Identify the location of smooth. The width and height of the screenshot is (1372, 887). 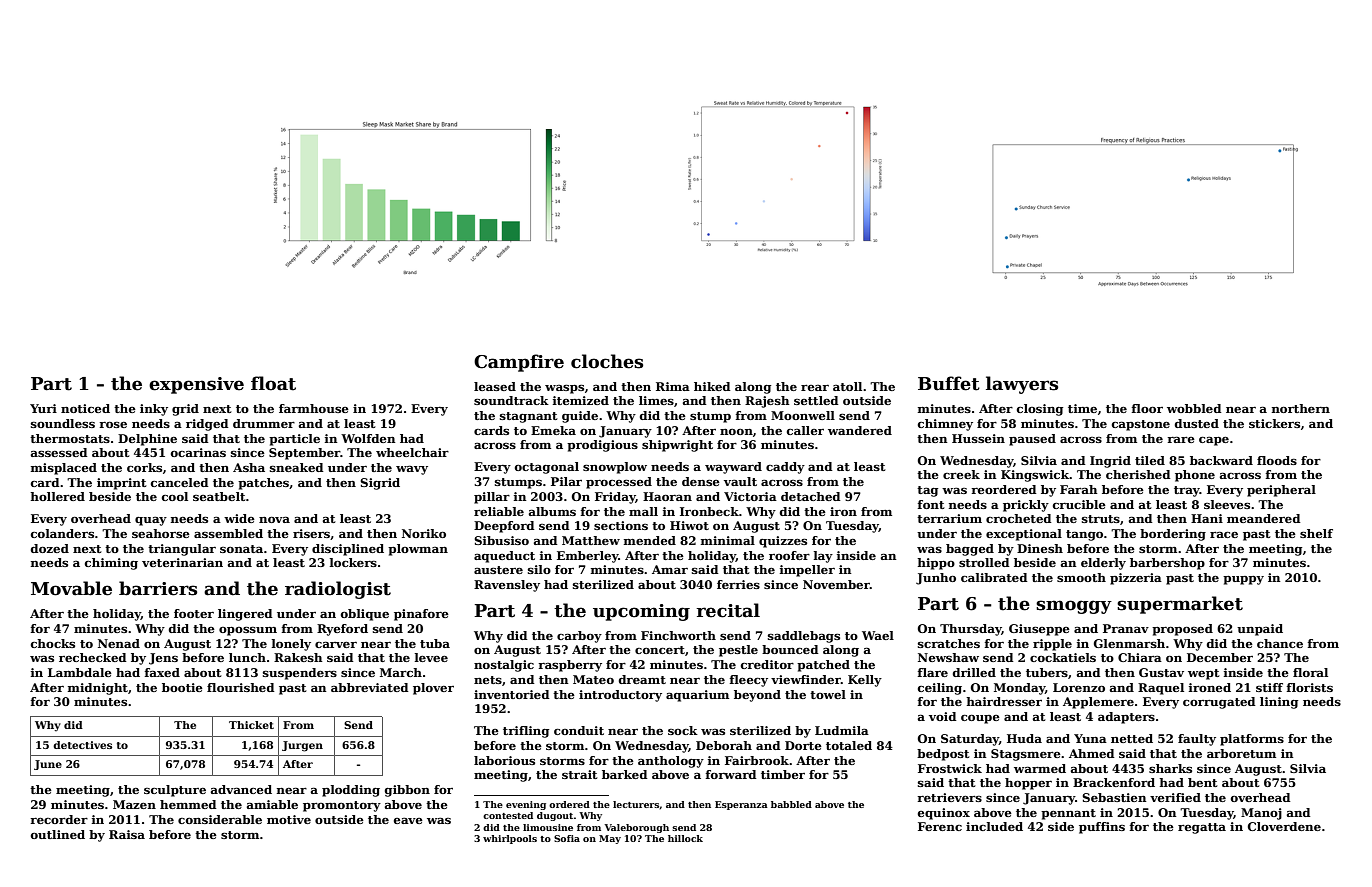
(1081, 577).
